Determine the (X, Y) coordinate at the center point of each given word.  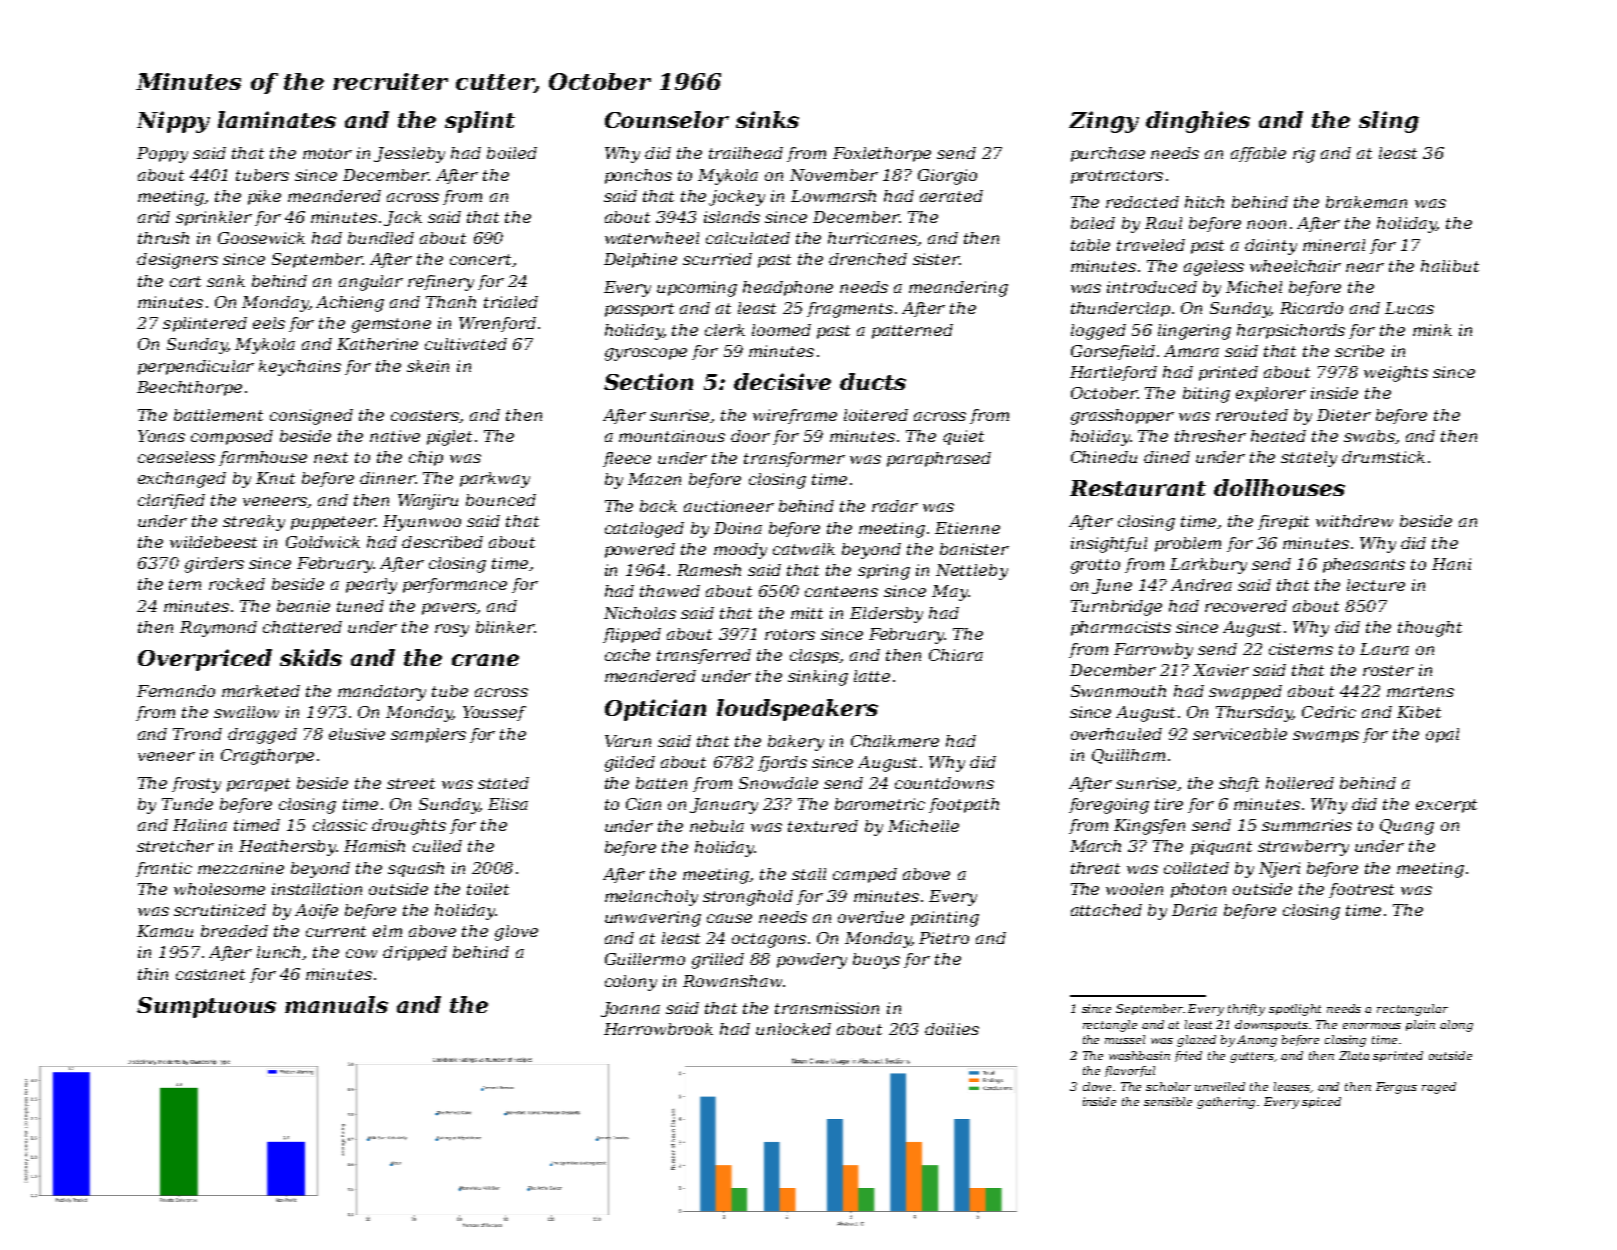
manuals (336, 1004)
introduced (1152, 287)
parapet (258, 785)
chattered (302, 627)
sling (1389, 122)
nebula (717, 826)
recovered (1246, 606)
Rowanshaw (732, 981)
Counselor (667, 119)
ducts (873, 381)
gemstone (391, 325)
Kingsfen (1149, 827)
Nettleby (972, 572)
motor (327, 153)
